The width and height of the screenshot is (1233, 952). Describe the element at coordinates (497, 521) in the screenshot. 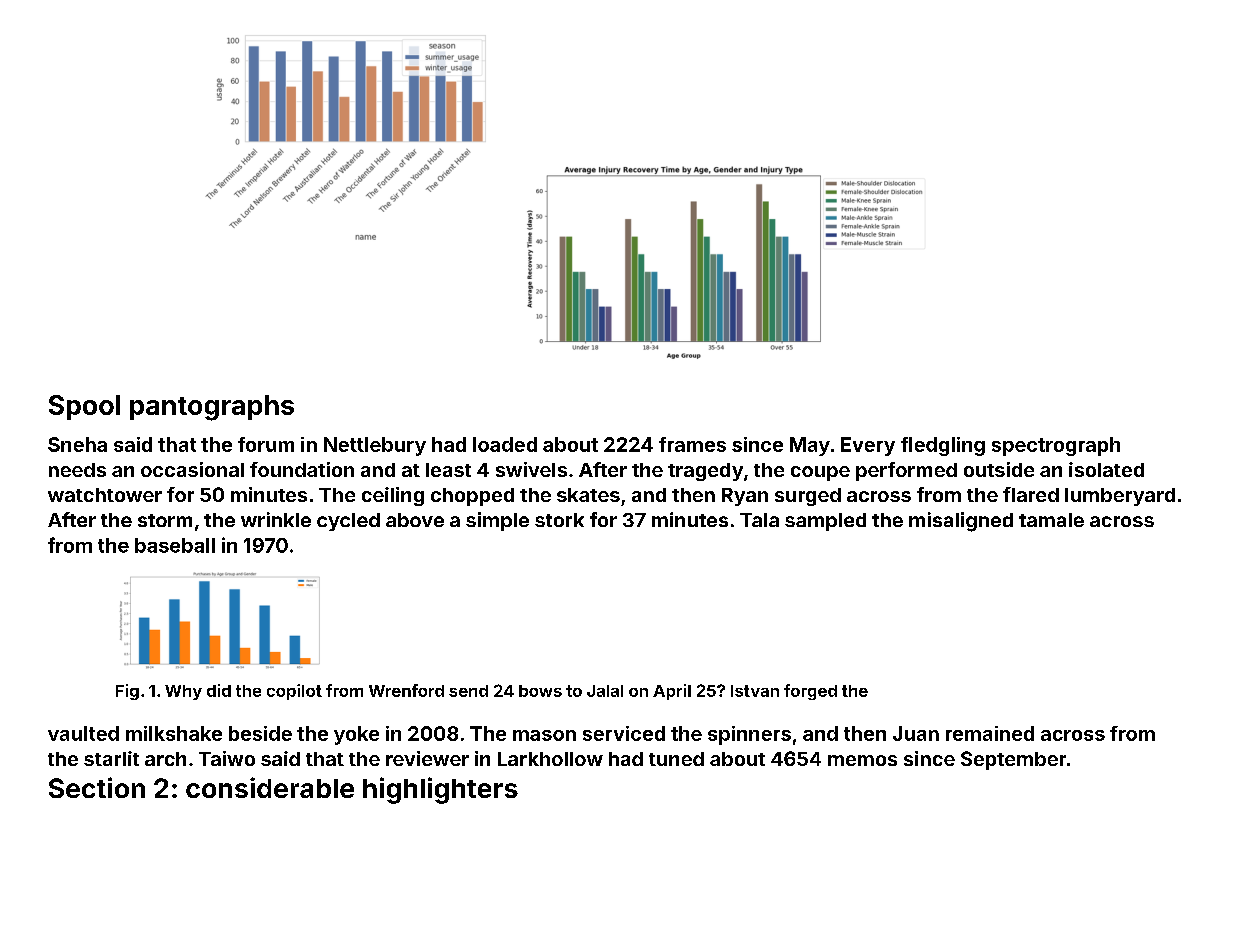

I see `simple` at that location.
